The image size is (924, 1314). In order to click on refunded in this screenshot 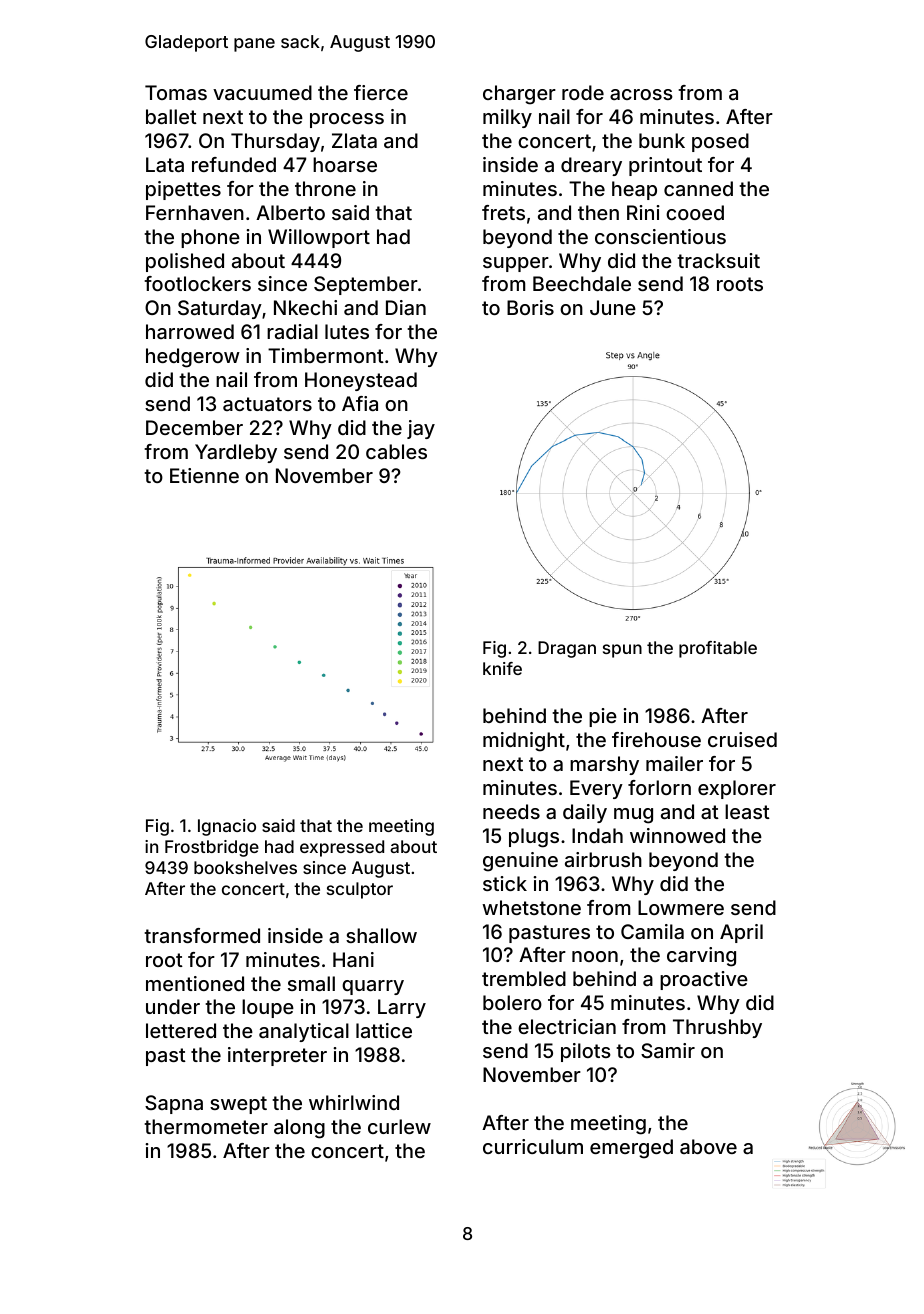, I will do `click(234, 164)`.
